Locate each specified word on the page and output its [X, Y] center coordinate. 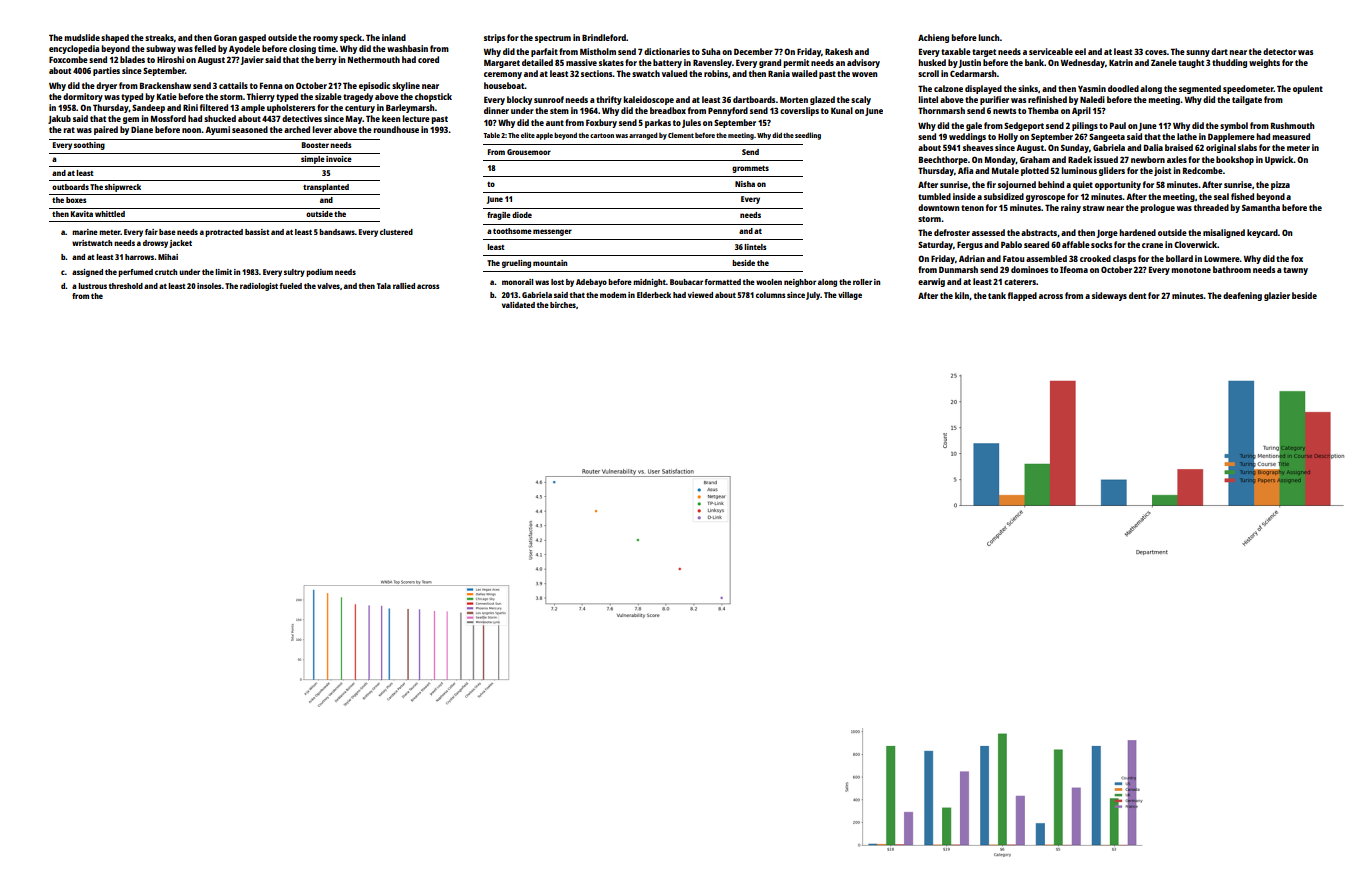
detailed [537, 62]
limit [223, 272]
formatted [723, 282]
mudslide [82, 37]
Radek [1080, 159]
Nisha [745, 184]
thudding [1229, 63]
